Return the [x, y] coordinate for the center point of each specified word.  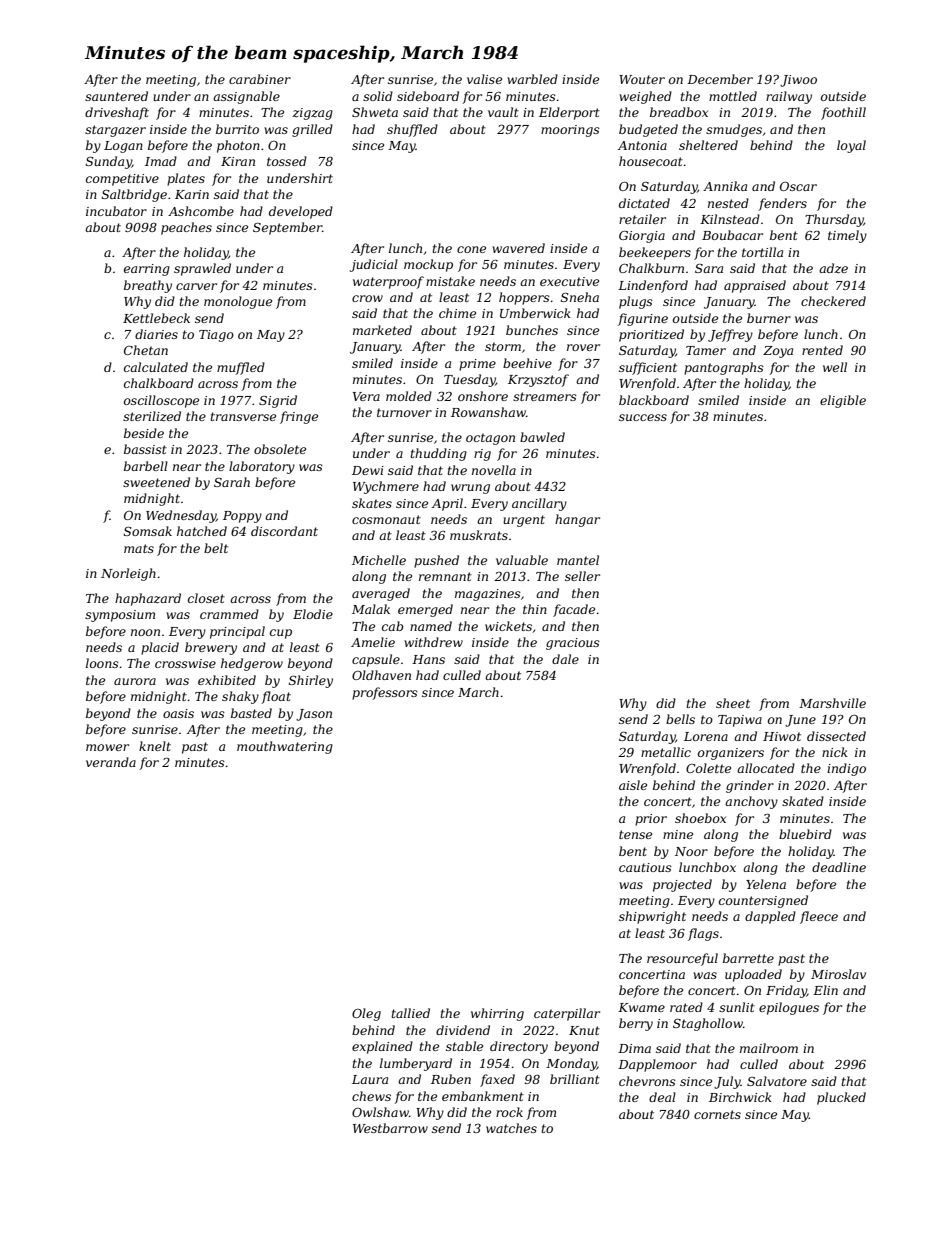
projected [682, 885]
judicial [374, 265]
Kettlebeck [156, 318]
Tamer [706, 350]
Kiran [238, 161]
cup [281, 634]
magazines [488, 595]
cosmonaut [386, 519]
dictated [644, 203]
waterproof [388, 282]
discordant [284, 531]
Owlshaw [380, 1112]
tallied [411, 1013]
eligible [843, 401]
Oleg [366, 1014]
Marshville [832, 703]
